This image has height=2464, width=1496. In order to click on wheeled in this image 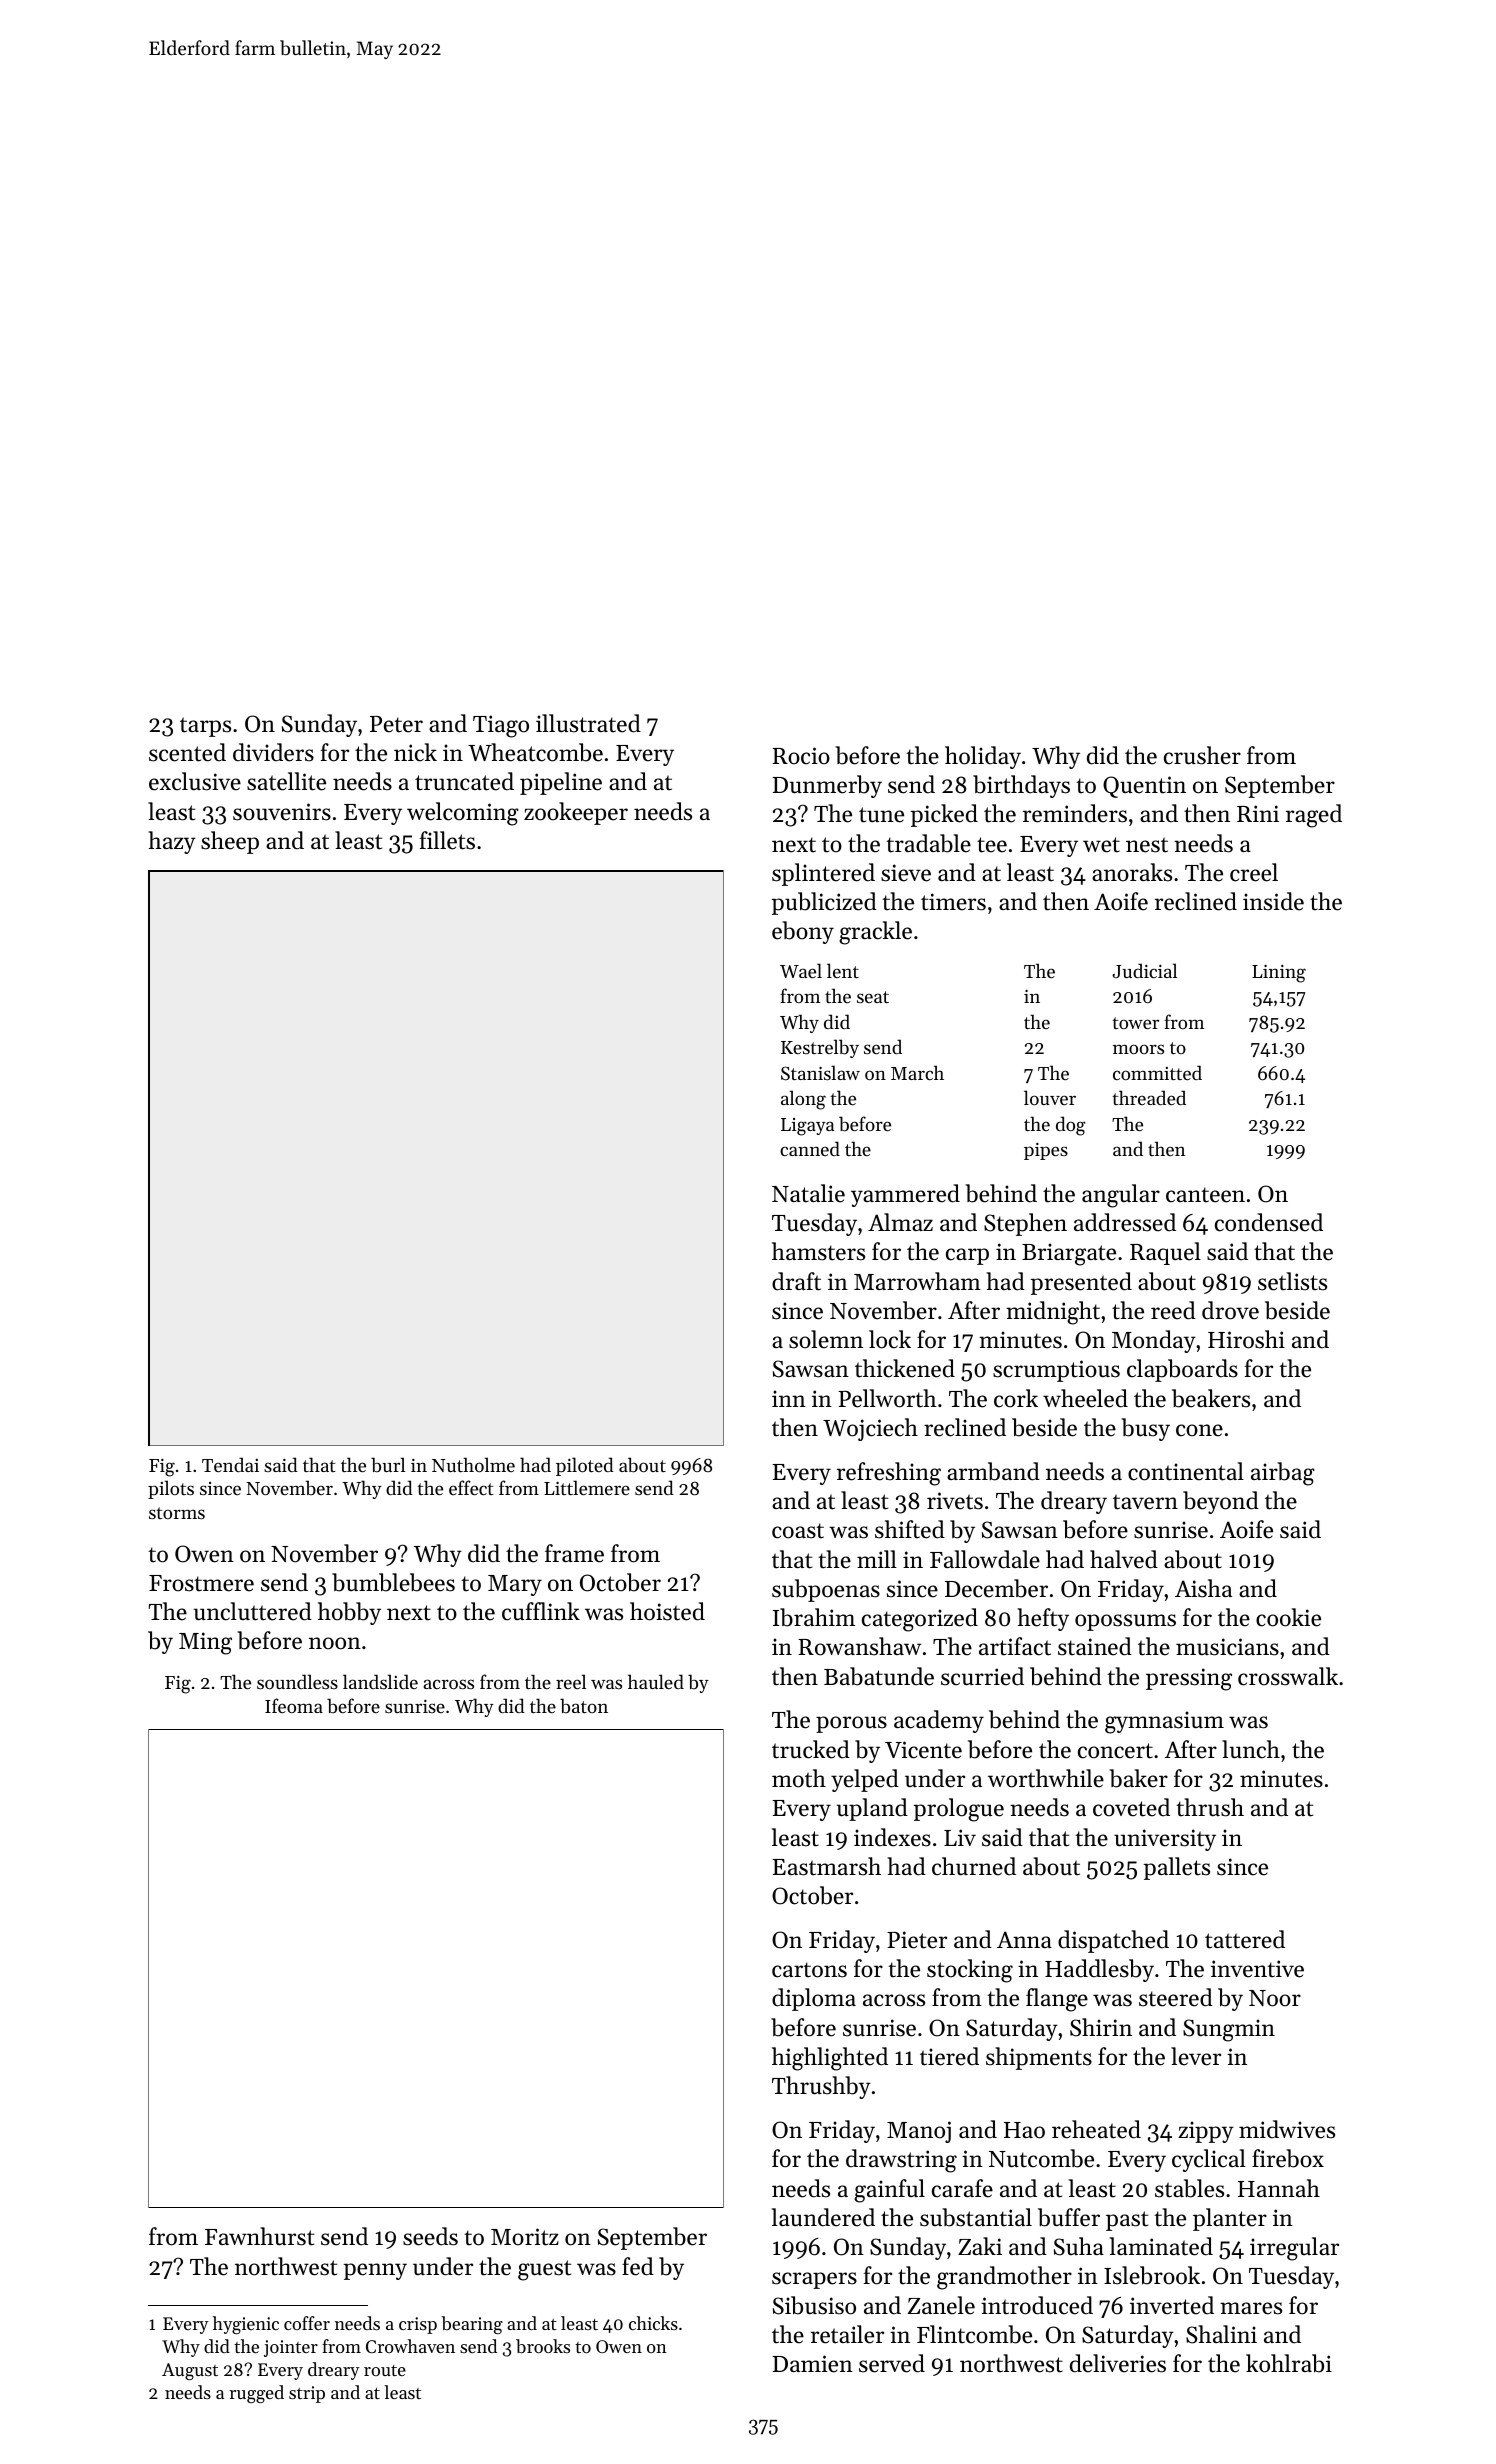, I will do `click(1085, 1398)`.
